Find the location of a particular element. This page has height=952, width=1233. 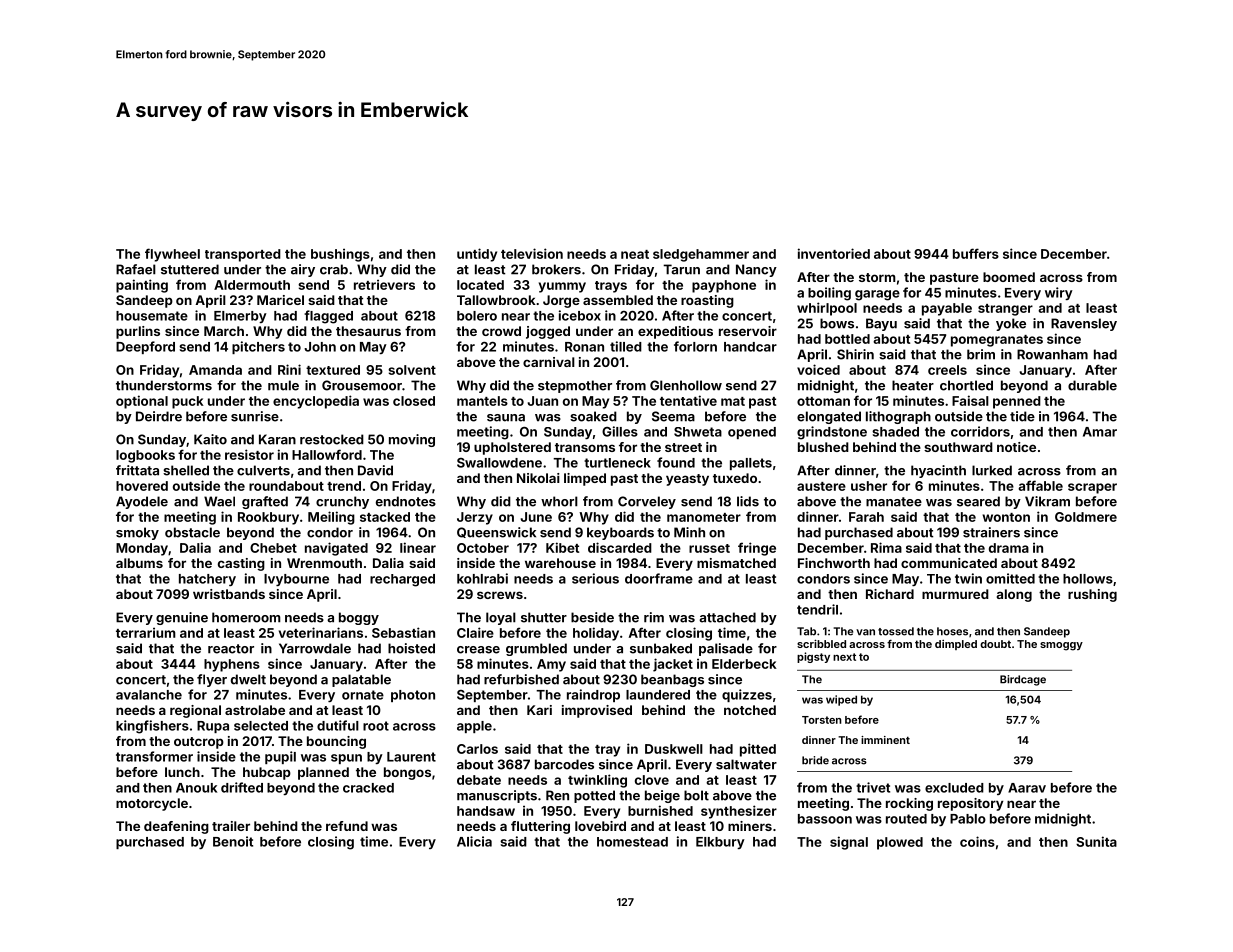

crab is located at coordinates (334, 269).
